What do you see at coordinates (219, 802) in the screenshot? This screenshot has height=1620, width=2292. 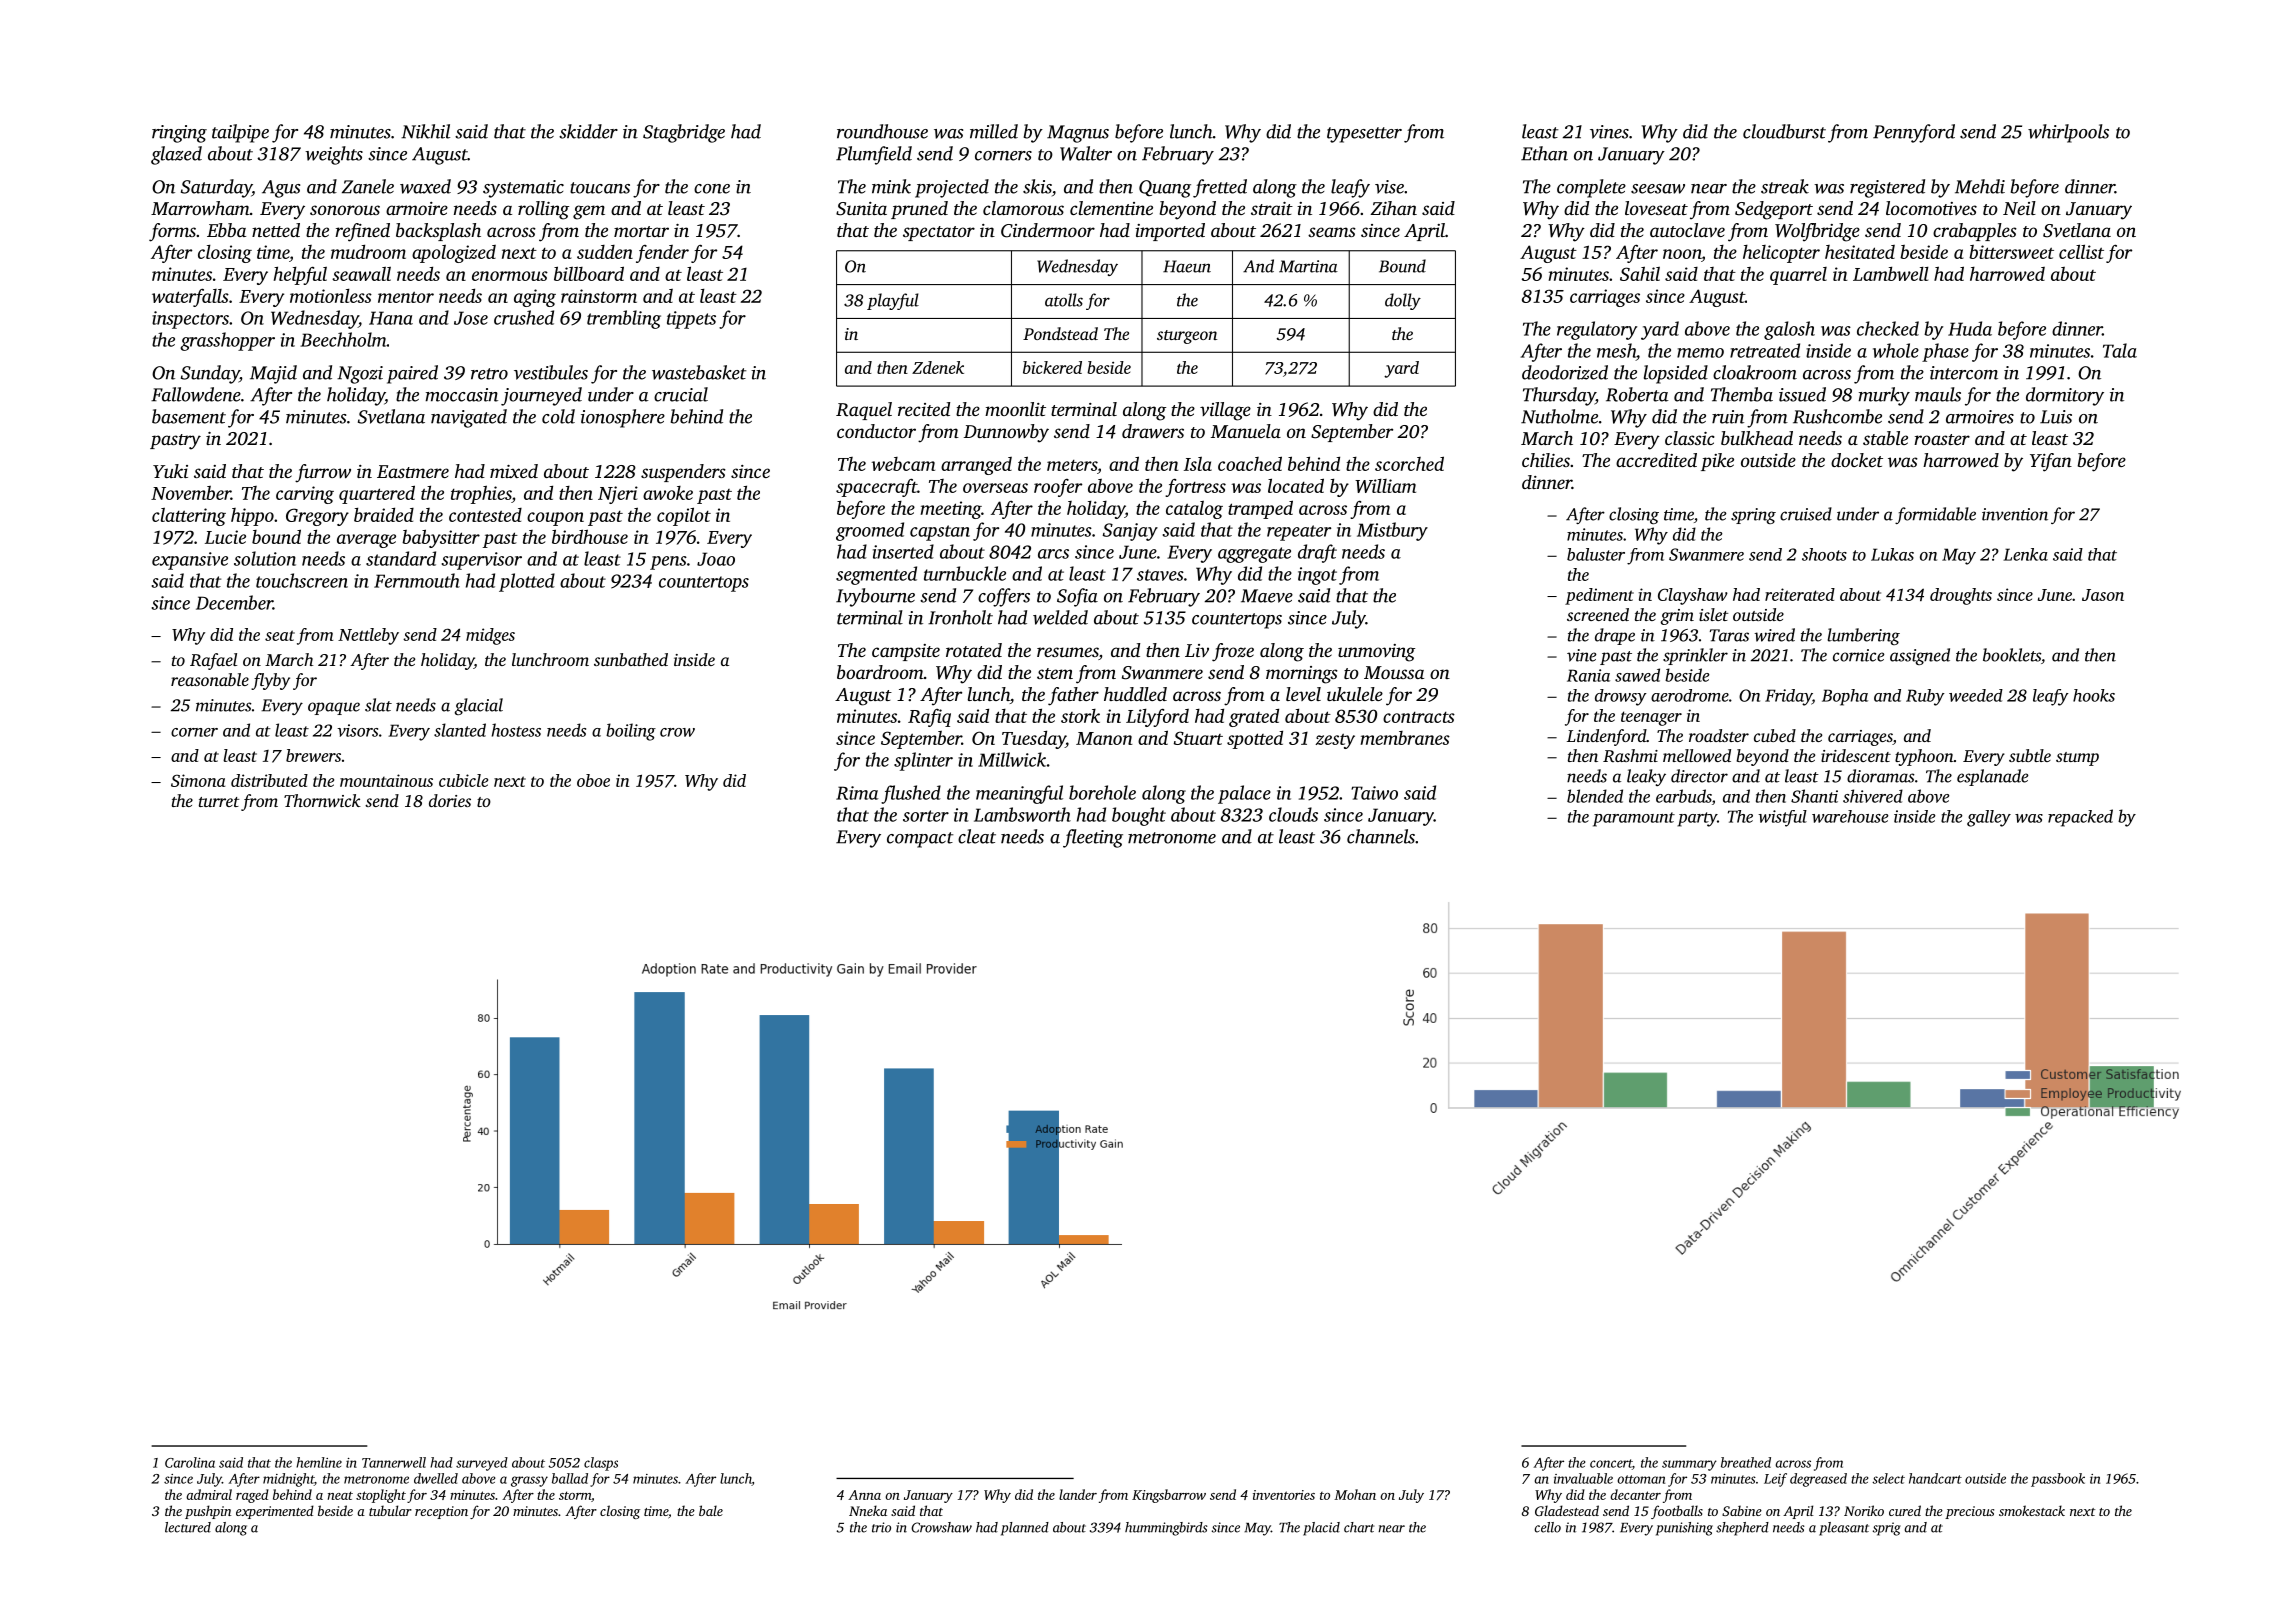 I see `turret` at bounding box center [219, 802].
